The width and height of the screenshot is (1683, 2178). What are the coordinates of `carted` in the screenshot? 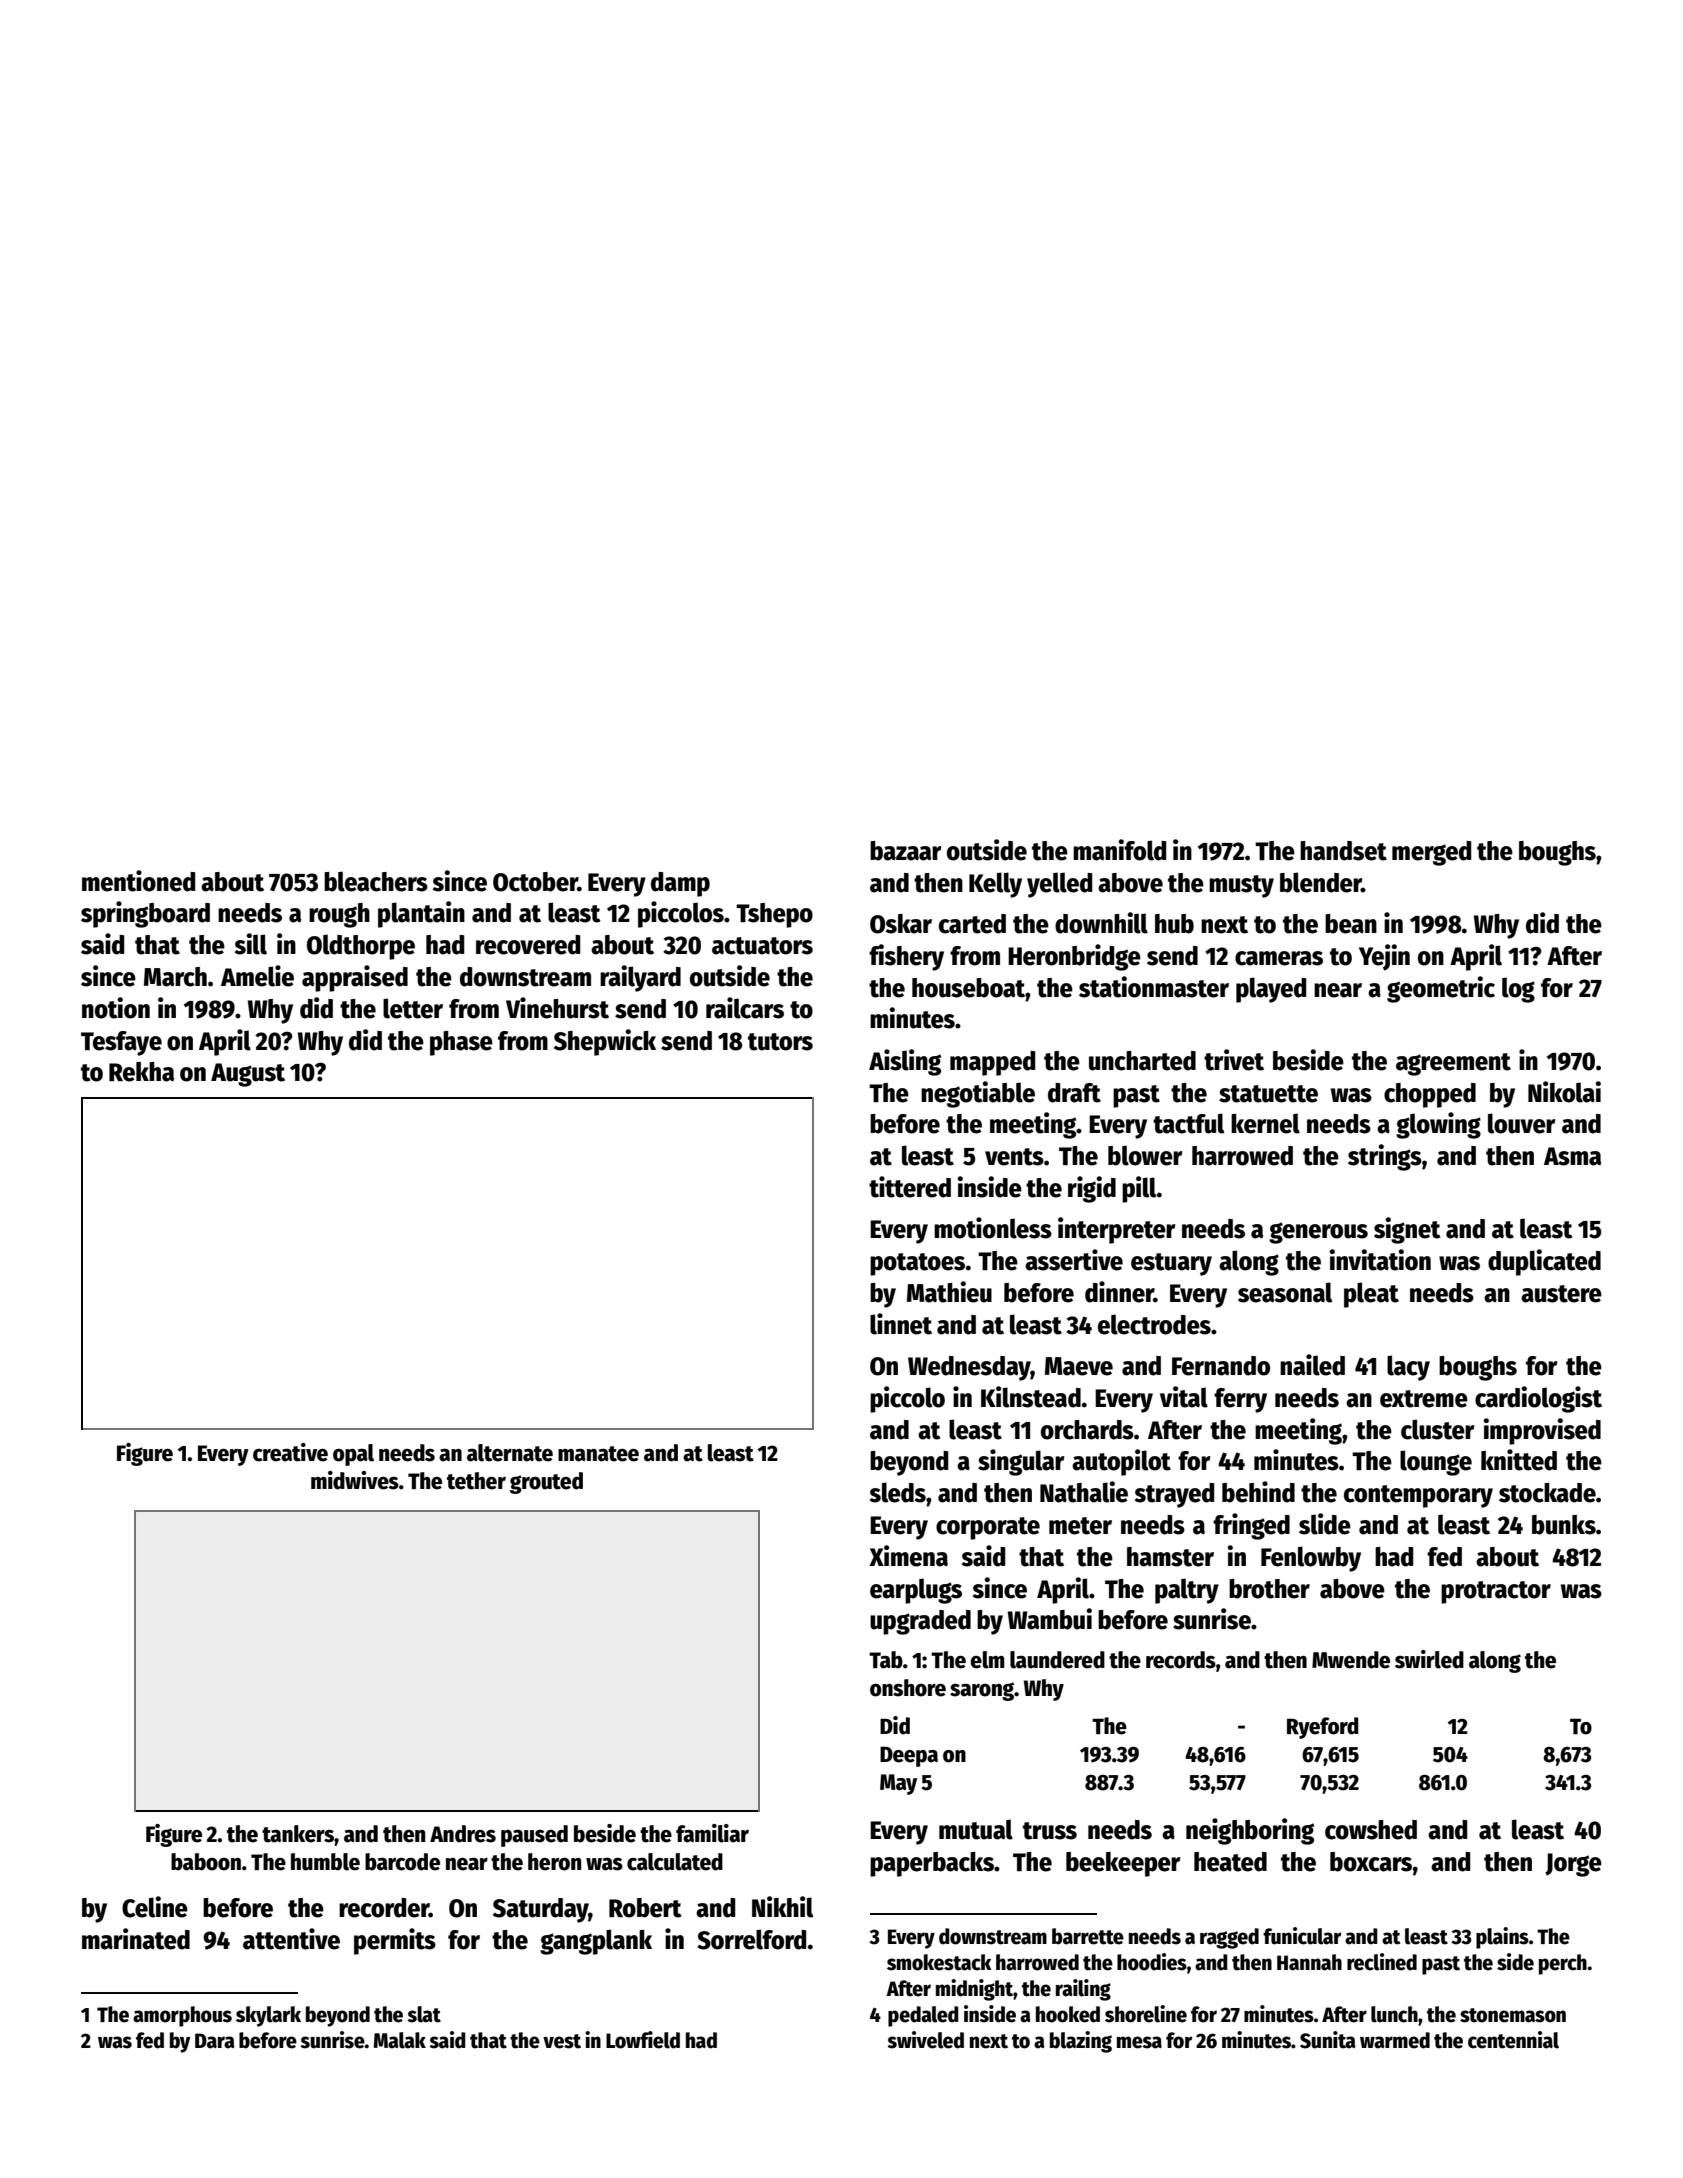 It's located at (972, 924).
